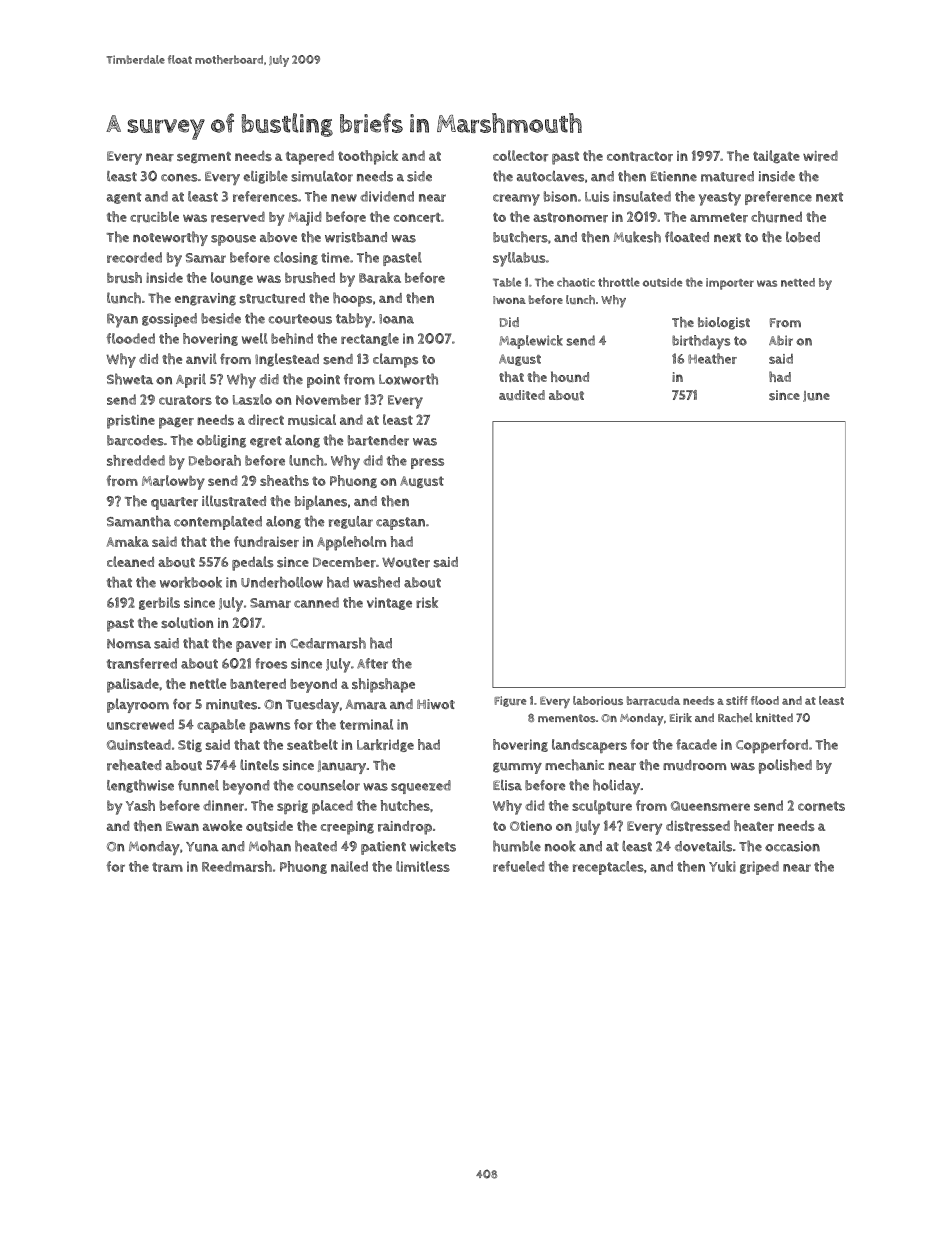  Describe the element at coordinates (174, 503) in the screenshot. I see `quarter` at that location.
